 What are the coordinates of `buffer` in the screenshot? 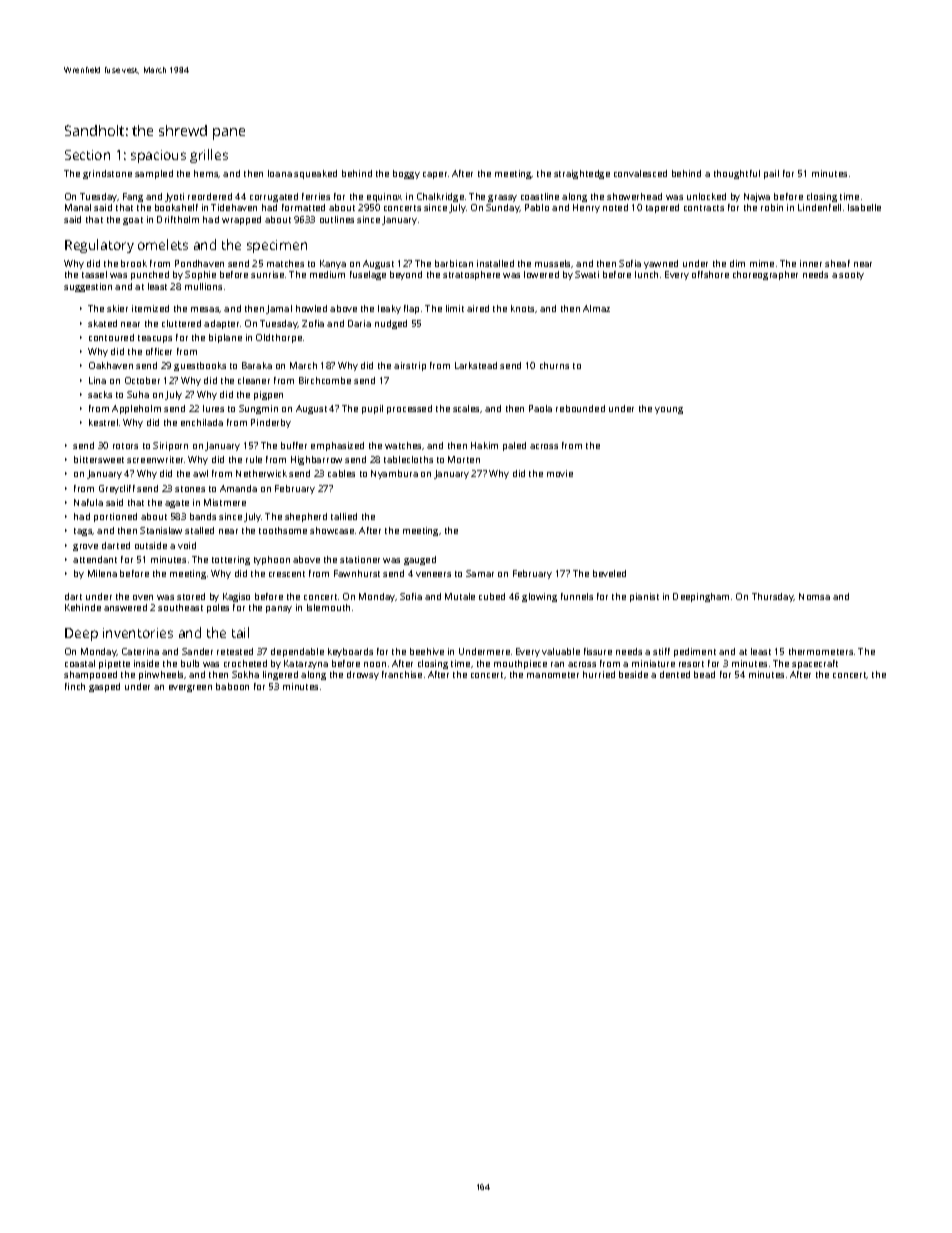 It's located at (294, 445).
